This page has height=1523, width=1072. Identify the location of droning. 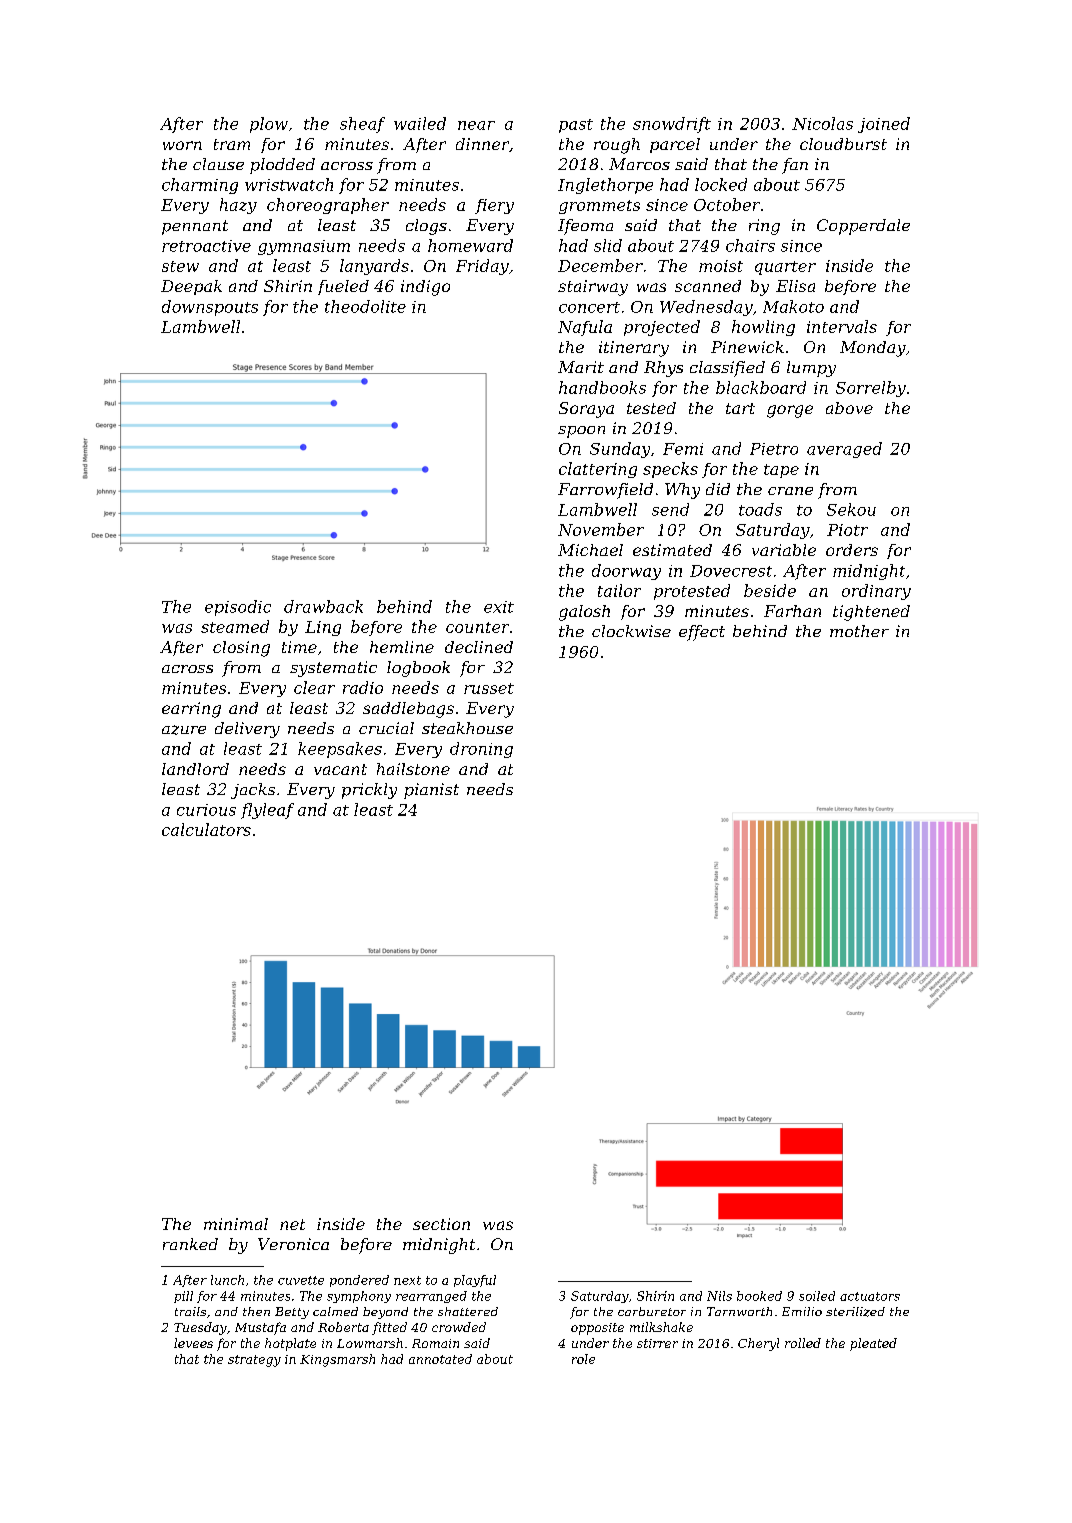
(481, 750).
